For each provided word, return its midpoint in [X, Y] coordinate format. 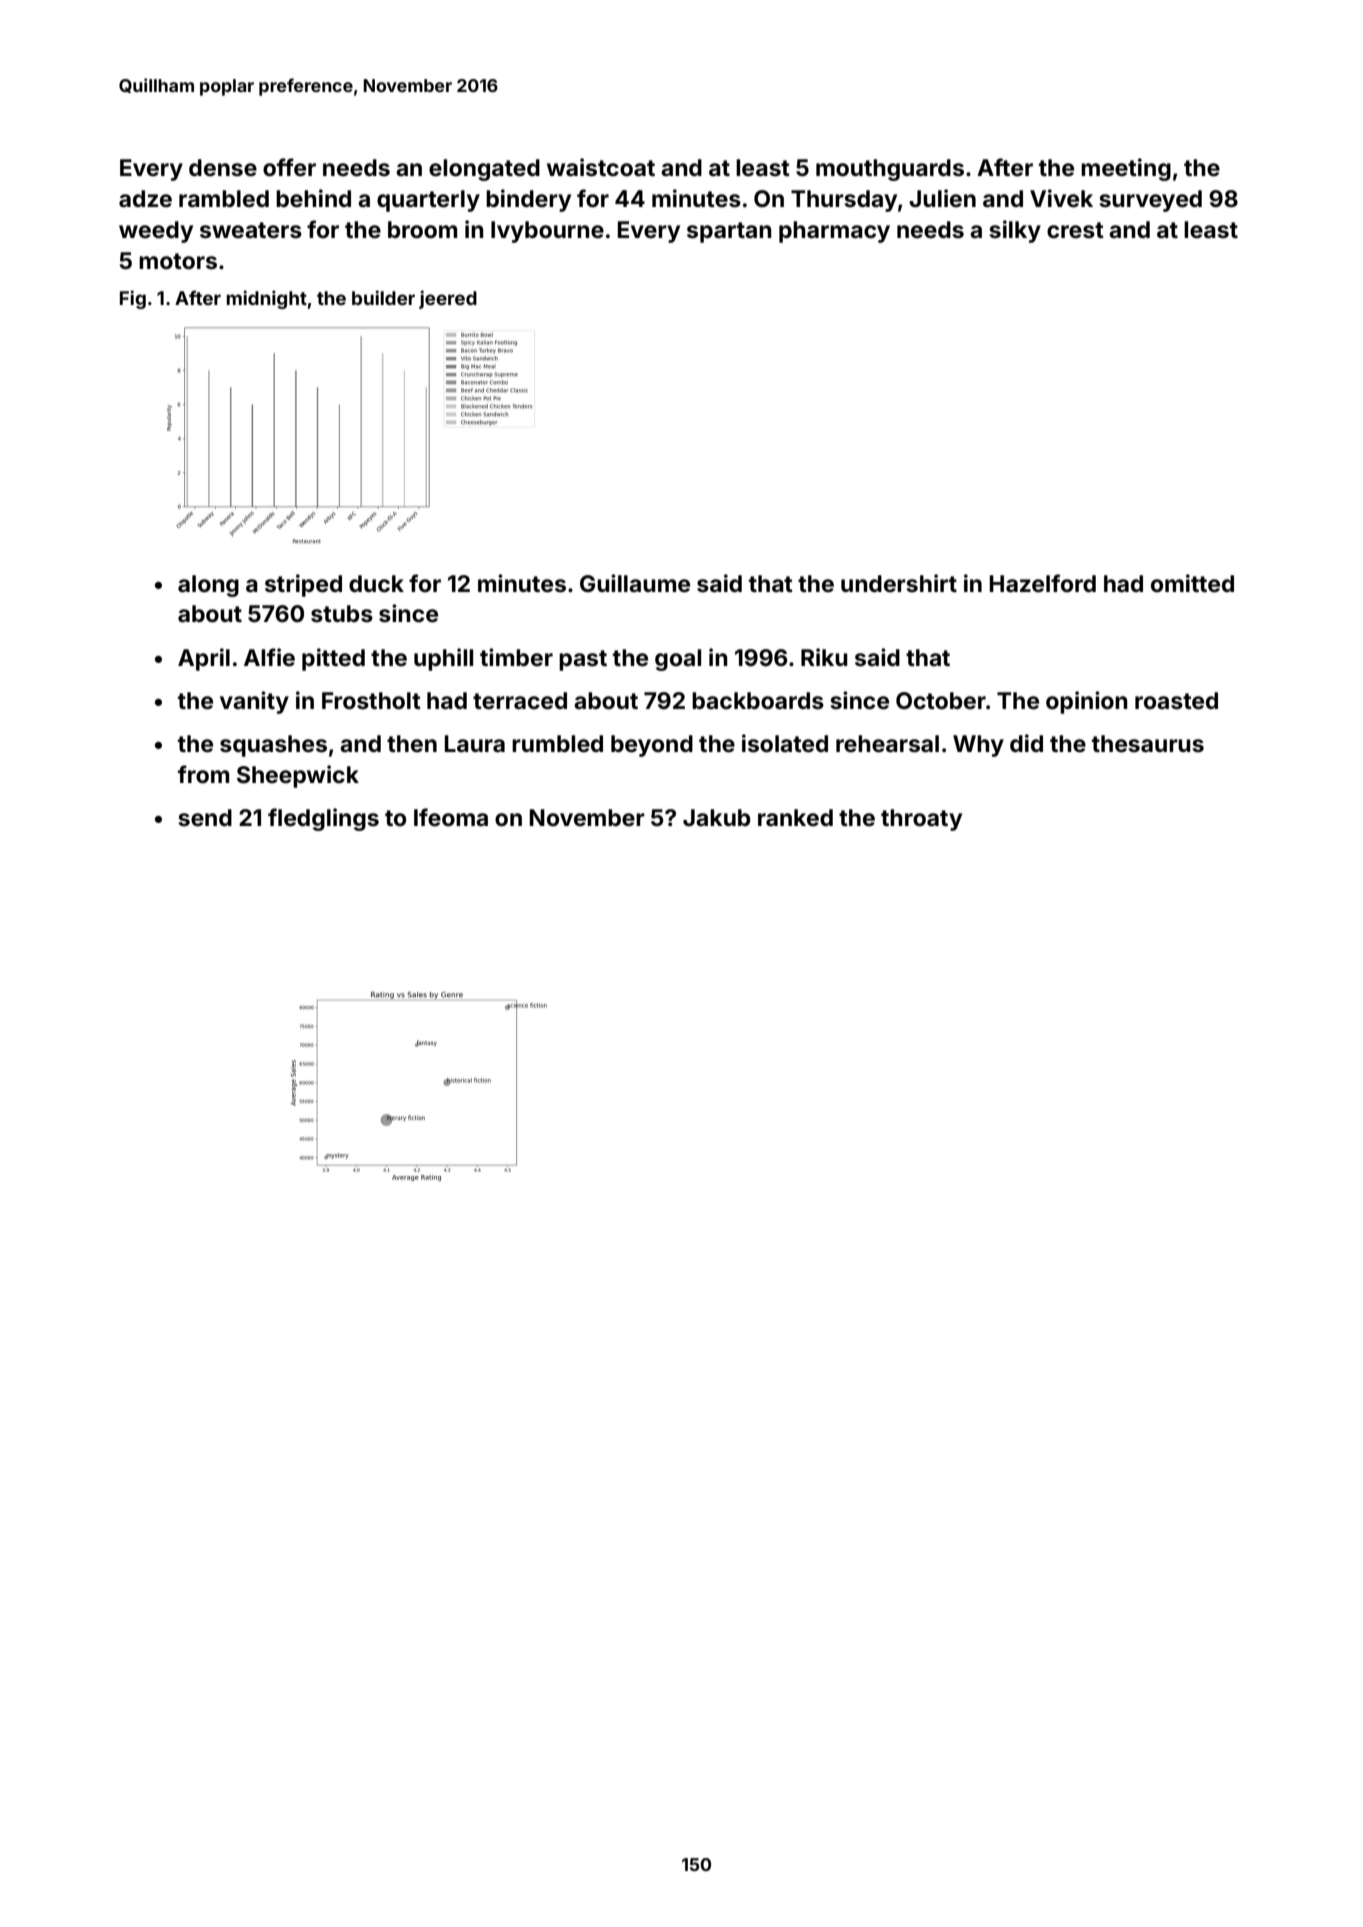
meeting [1126, 169]
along [208, 586]
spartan [729, 232]
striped [303, 585]
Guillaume [635, 583]
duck [376, 584]
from [203, 774]
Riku [824, 657]
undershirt [899, 583]
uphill [443, 659]
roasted [1176, 701]
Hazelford [1043, 583]
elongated [484, 170]
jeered [448, 299]
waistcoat [601, 167]
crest [1075, 230]
